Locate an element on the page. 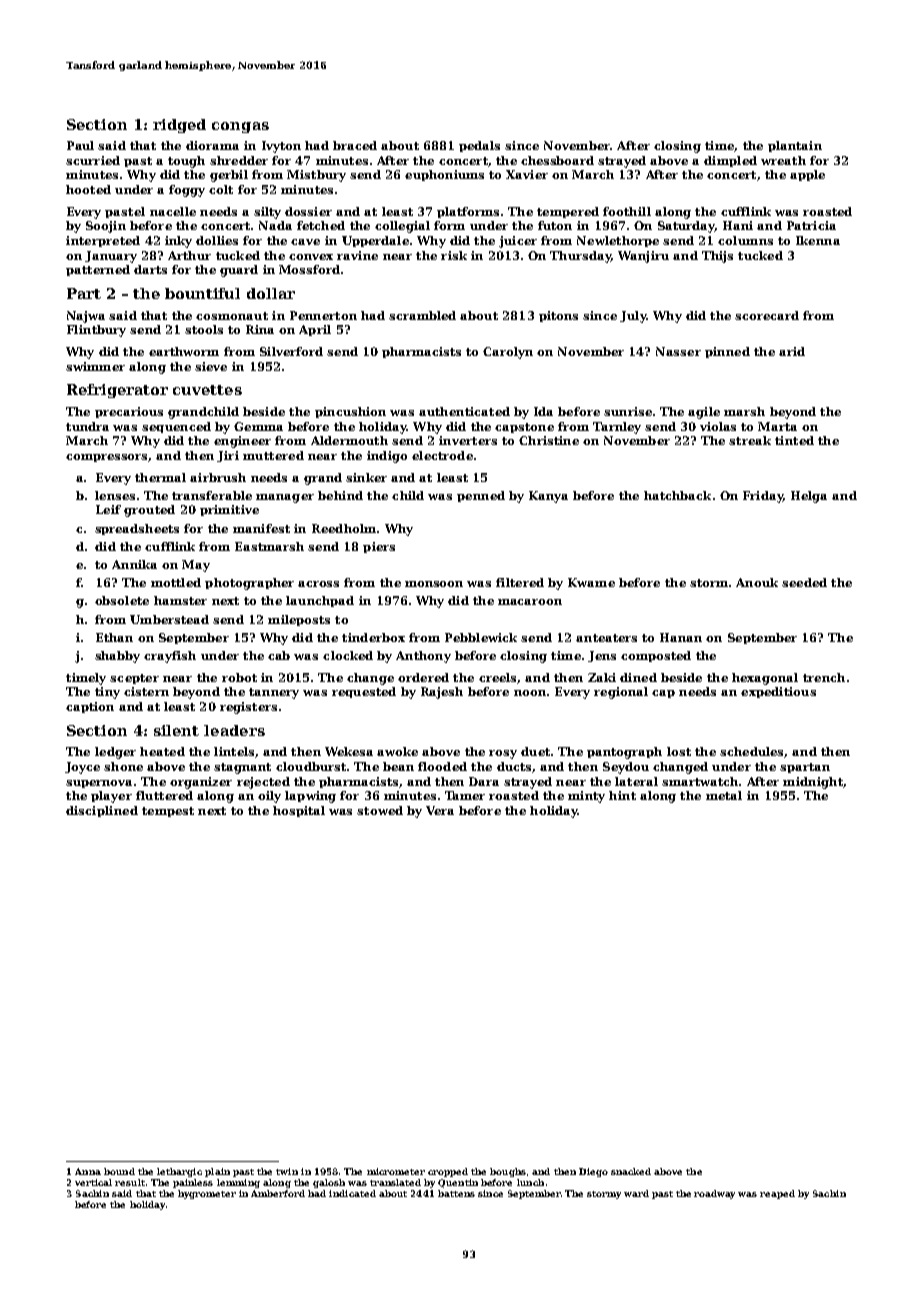 This document has height=1308, width=924. braced is located at coordinates (355, 145).
